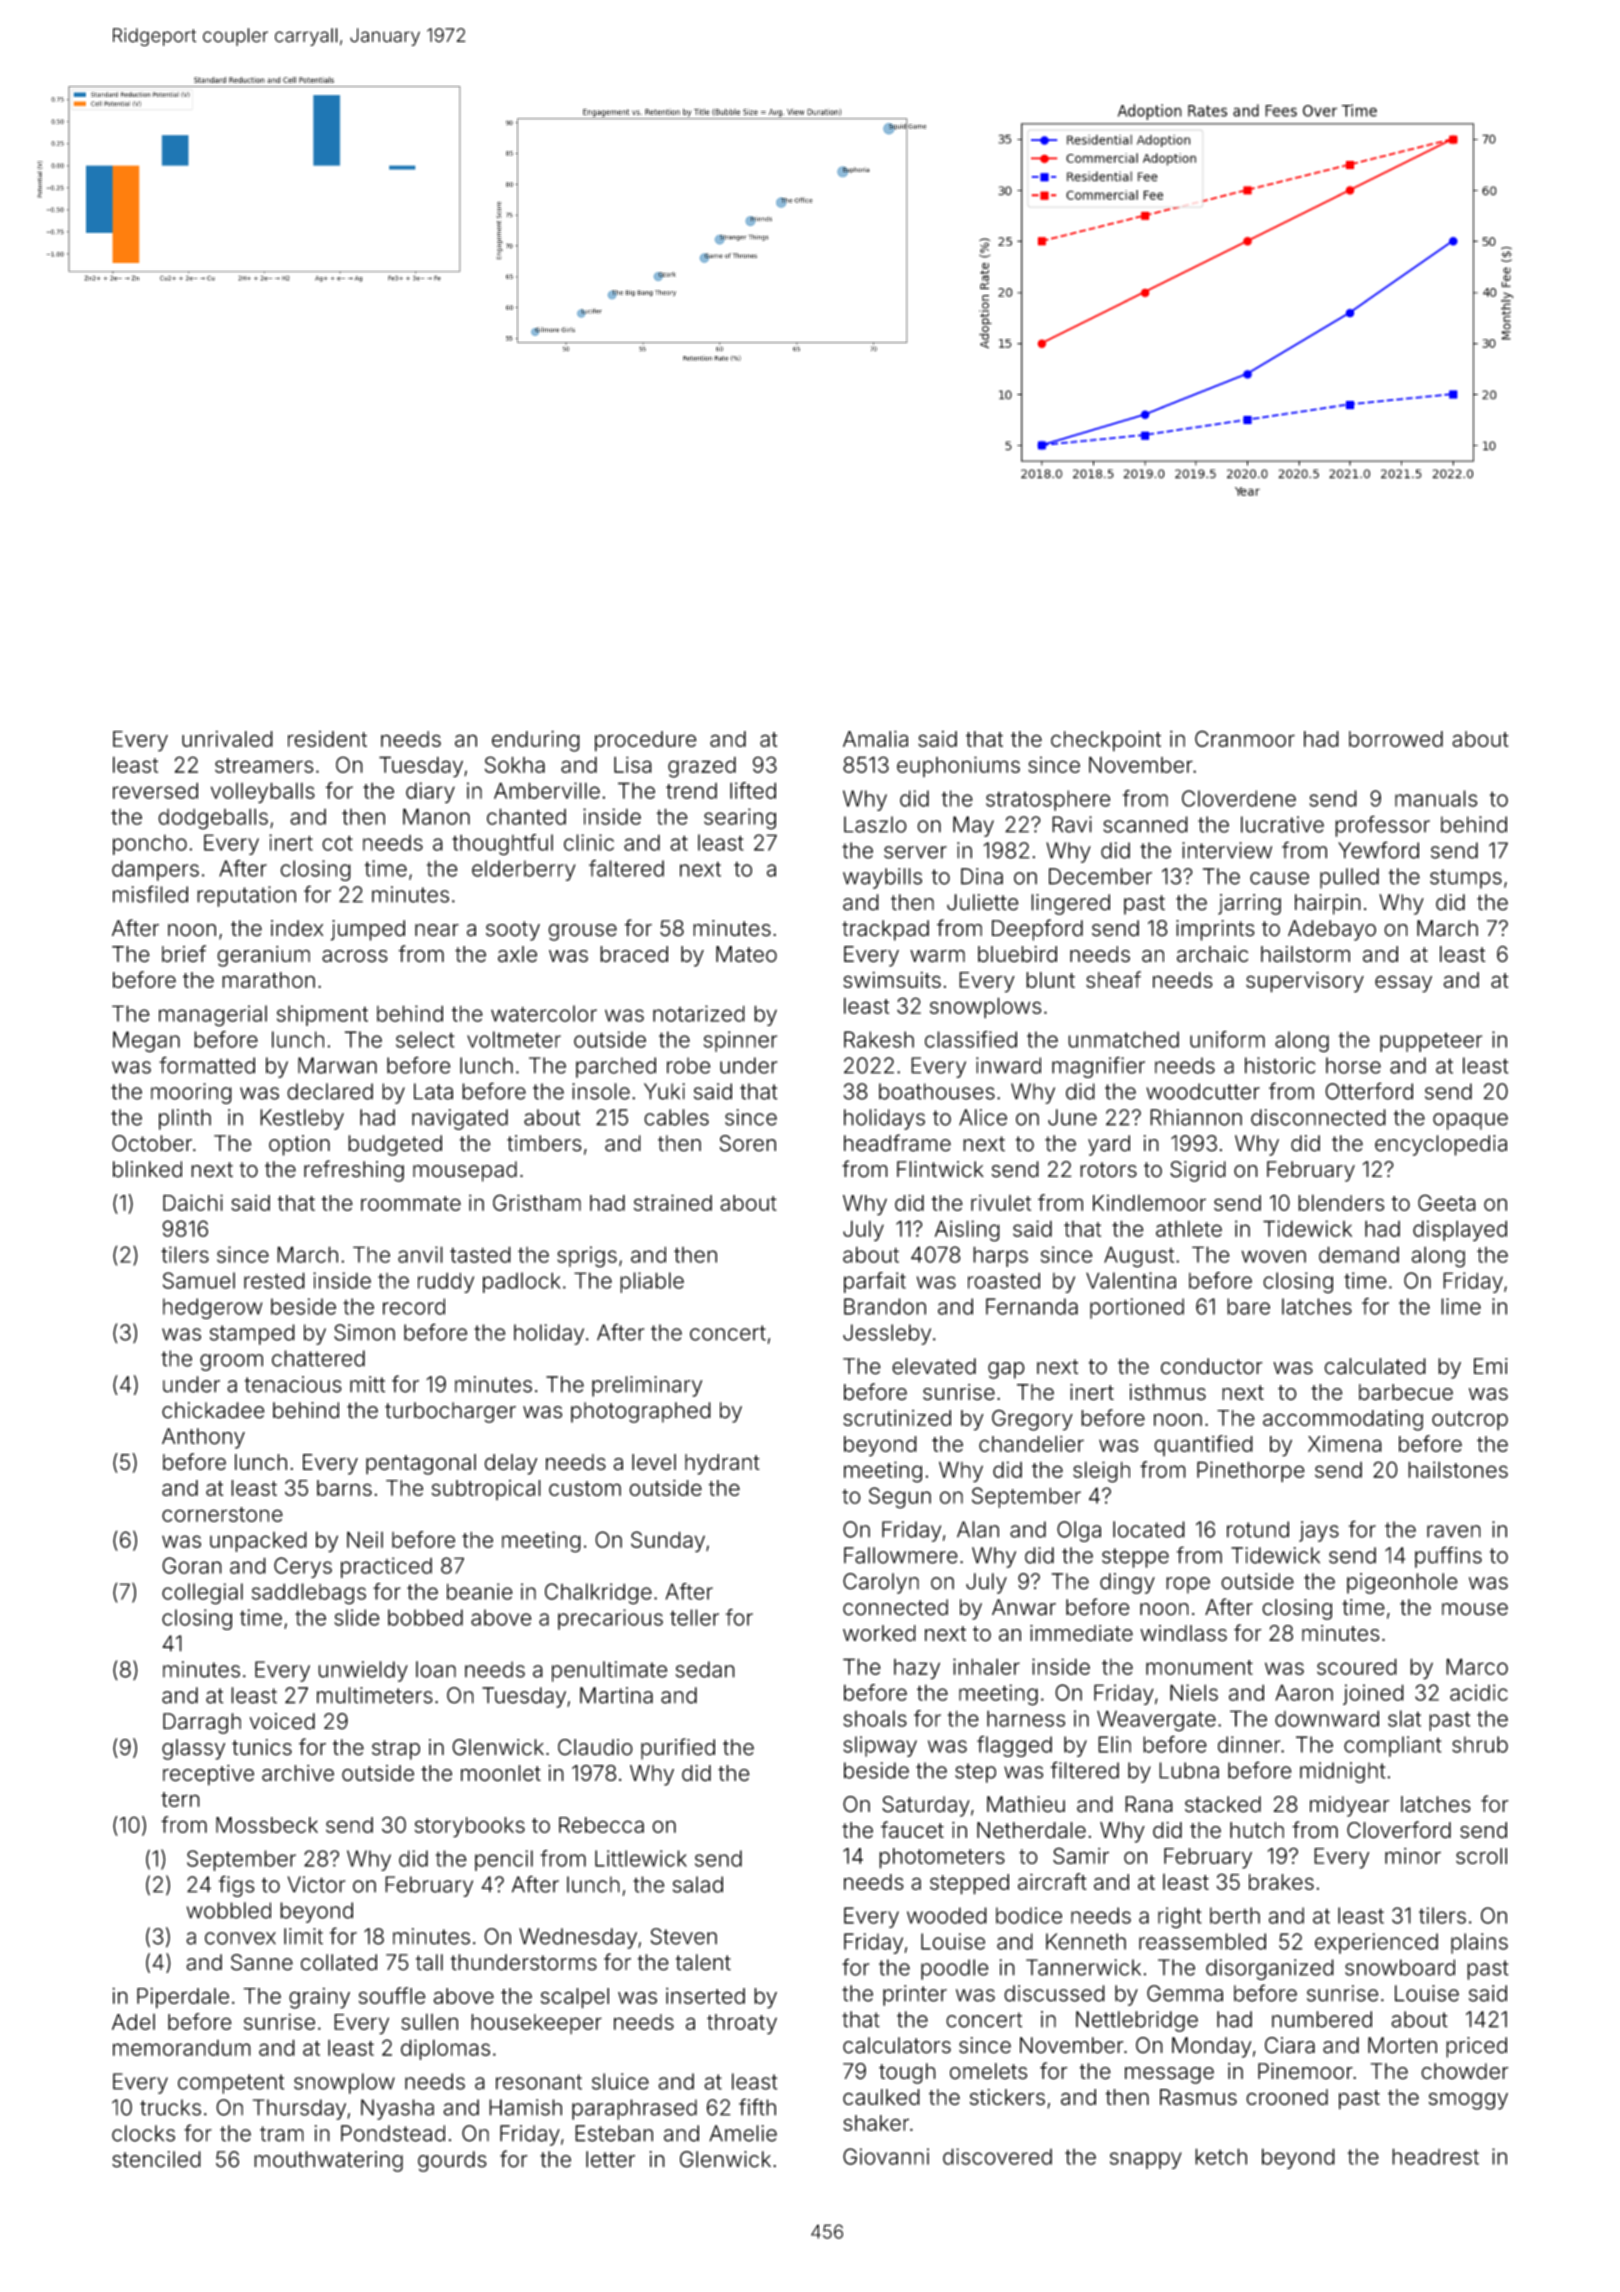  Describe the element at coordinates (1149, 1202) in the image. I see `Kindlemoor` at that location.
